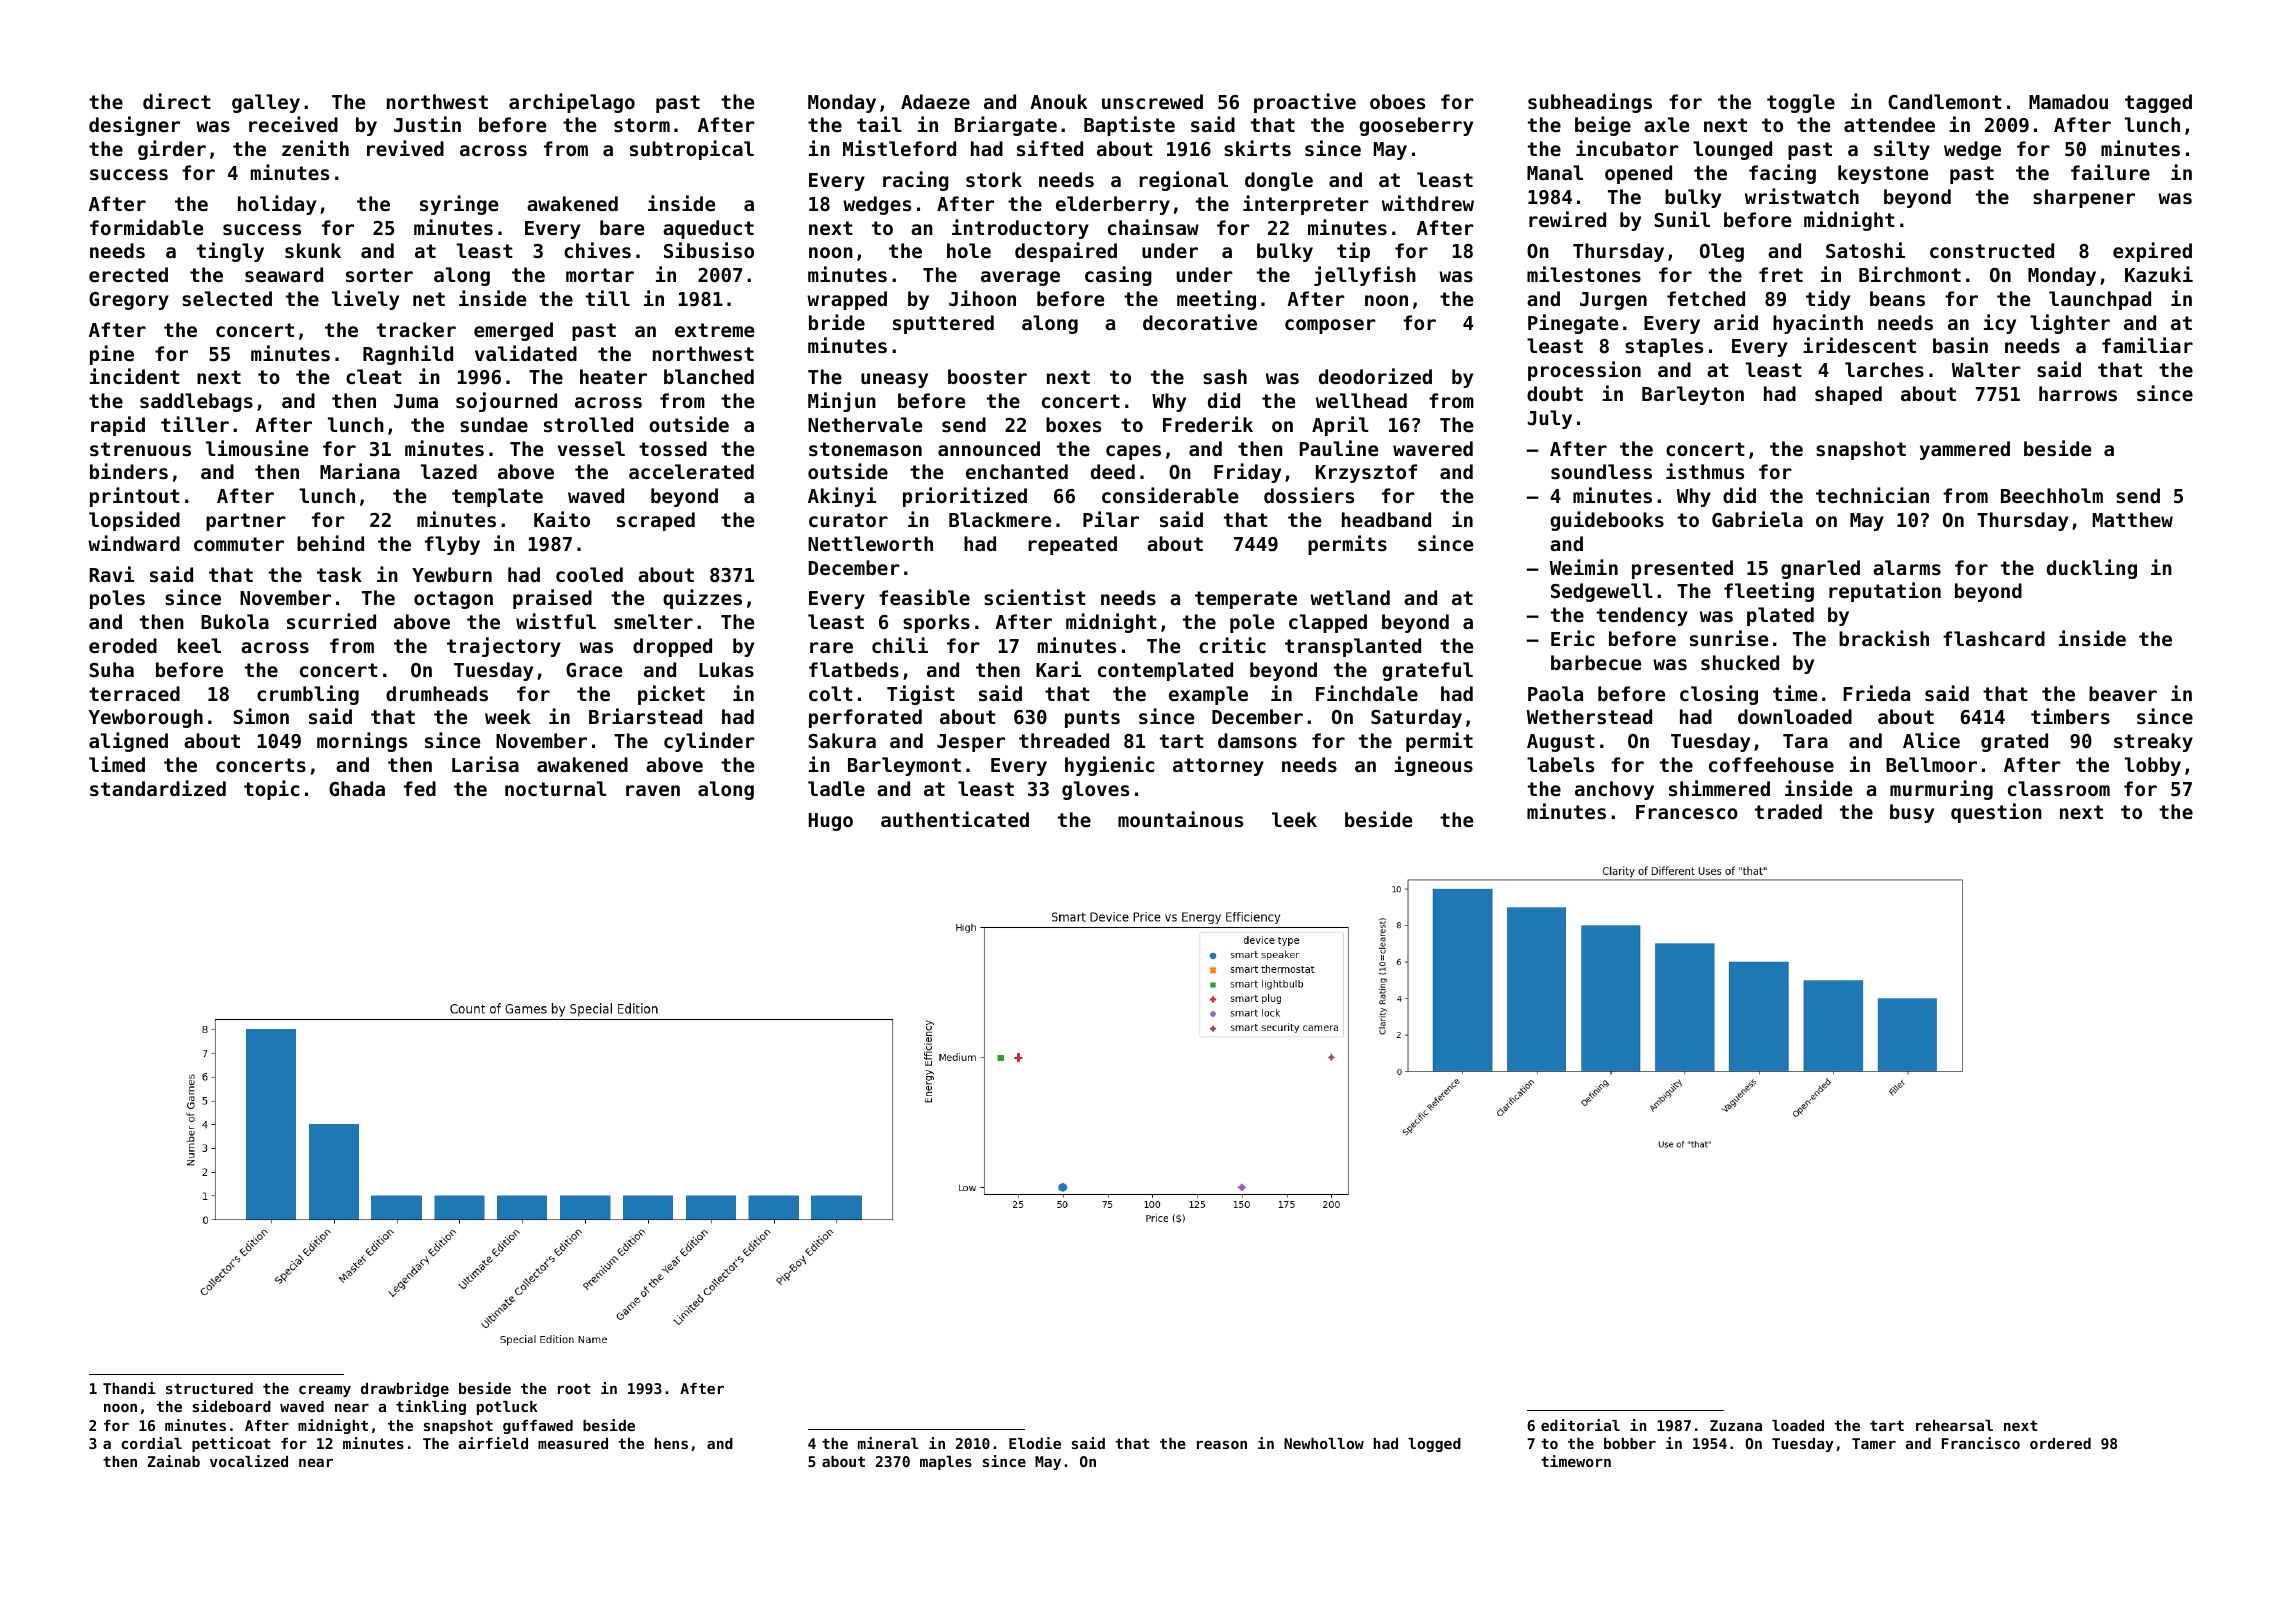 The height and width of the screenshot is (1614, 2282). I want to click on scientist, so click(1035, 597).
